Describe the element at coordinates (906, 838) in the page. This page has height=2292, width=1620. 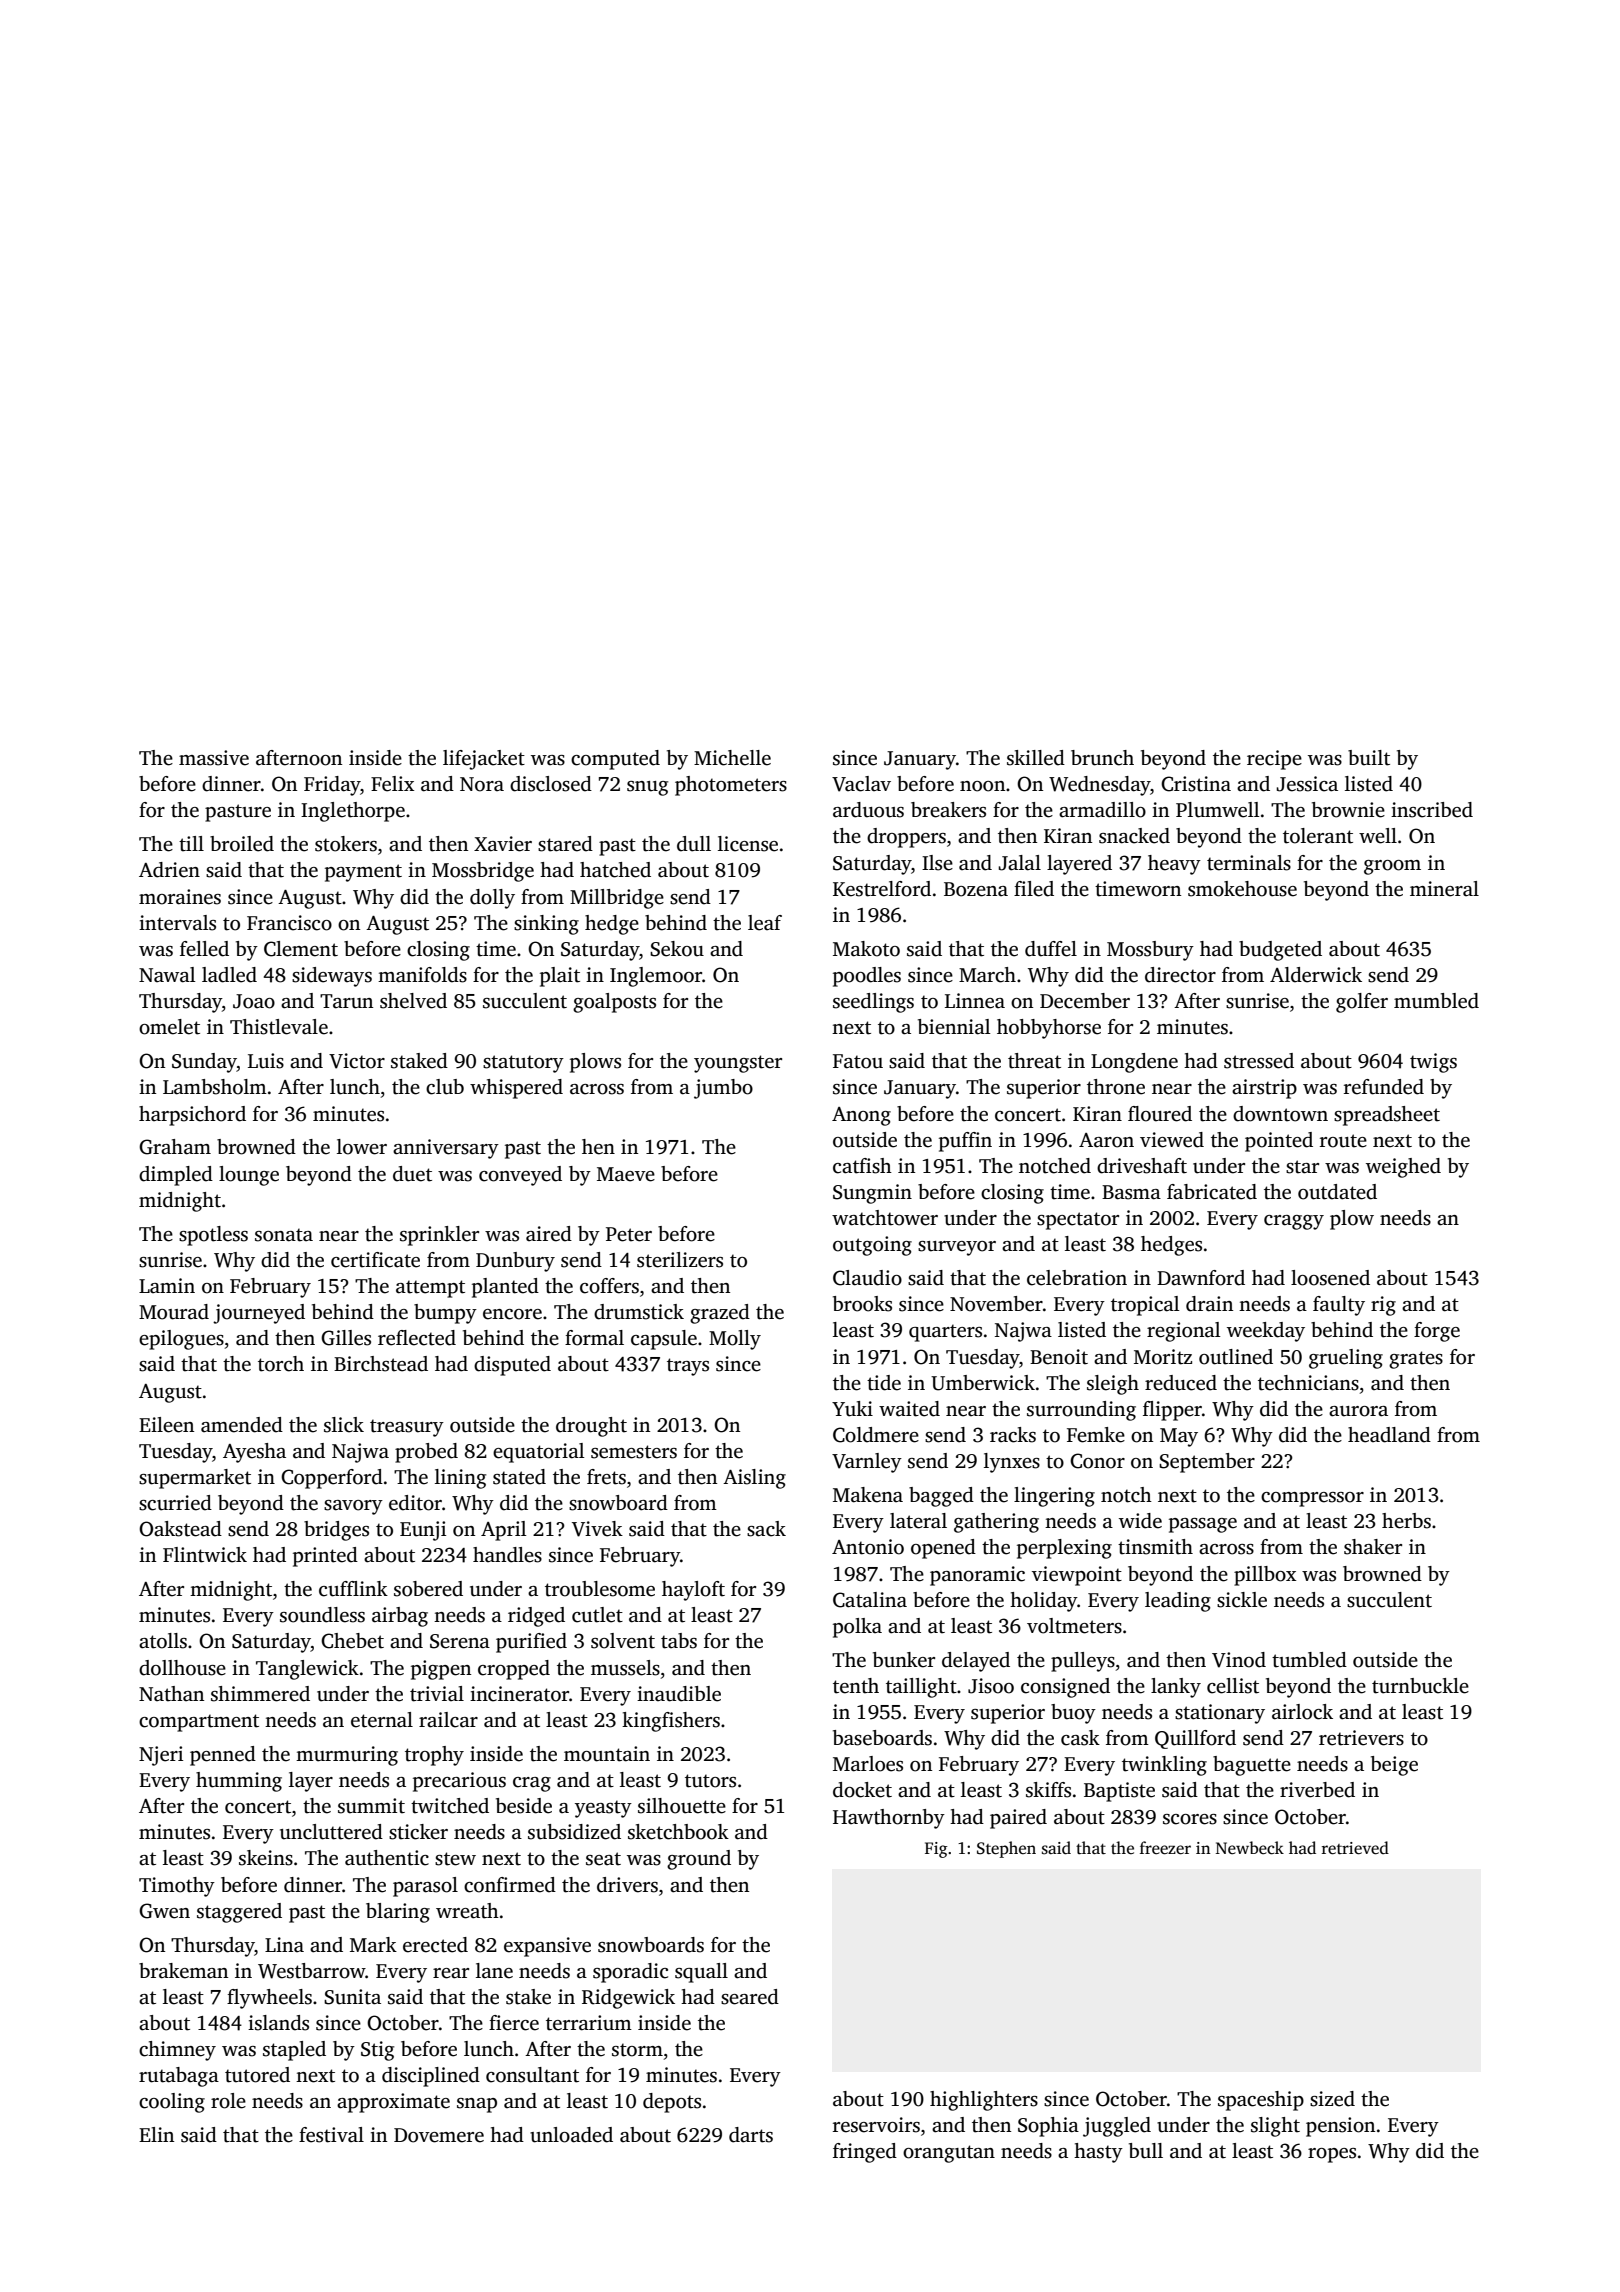
I see `droppers` at that location.
